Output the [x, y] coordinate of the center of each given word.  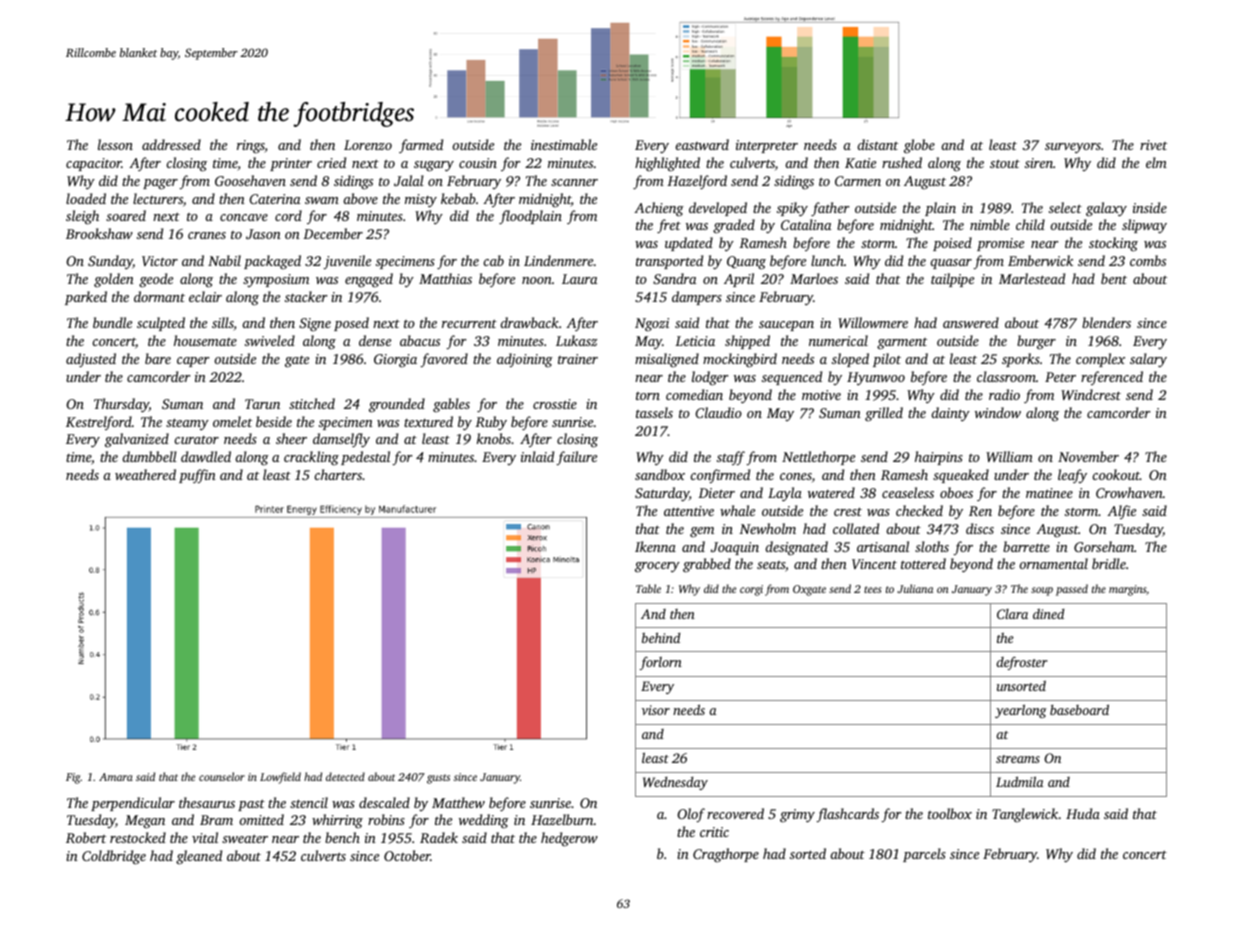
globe [919, 146]
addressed [171, 144]
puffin [197, 476]
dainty [950, 414]
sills [223, 324]
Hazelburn [562, 819]
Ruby [491, 423]
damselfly [341, 440]
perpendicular [133, 804]
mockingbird [740, 360]
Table [648, 588]
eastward [702, 144]
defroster [1022, 663]
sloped [850, 360]
